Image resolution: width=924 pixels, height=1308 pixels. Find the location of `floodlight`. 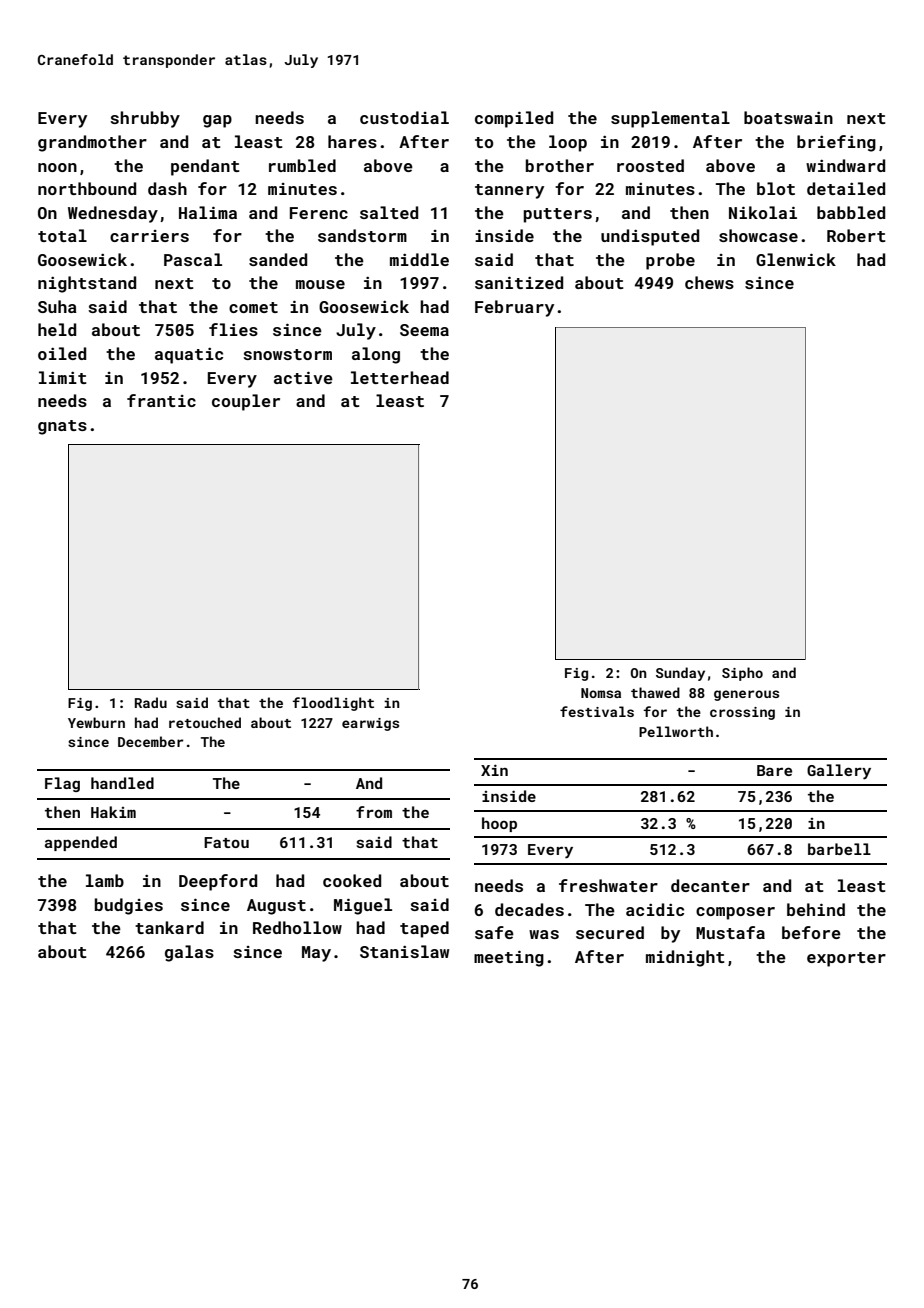

floodlight is located at coordinates (333, 704).
